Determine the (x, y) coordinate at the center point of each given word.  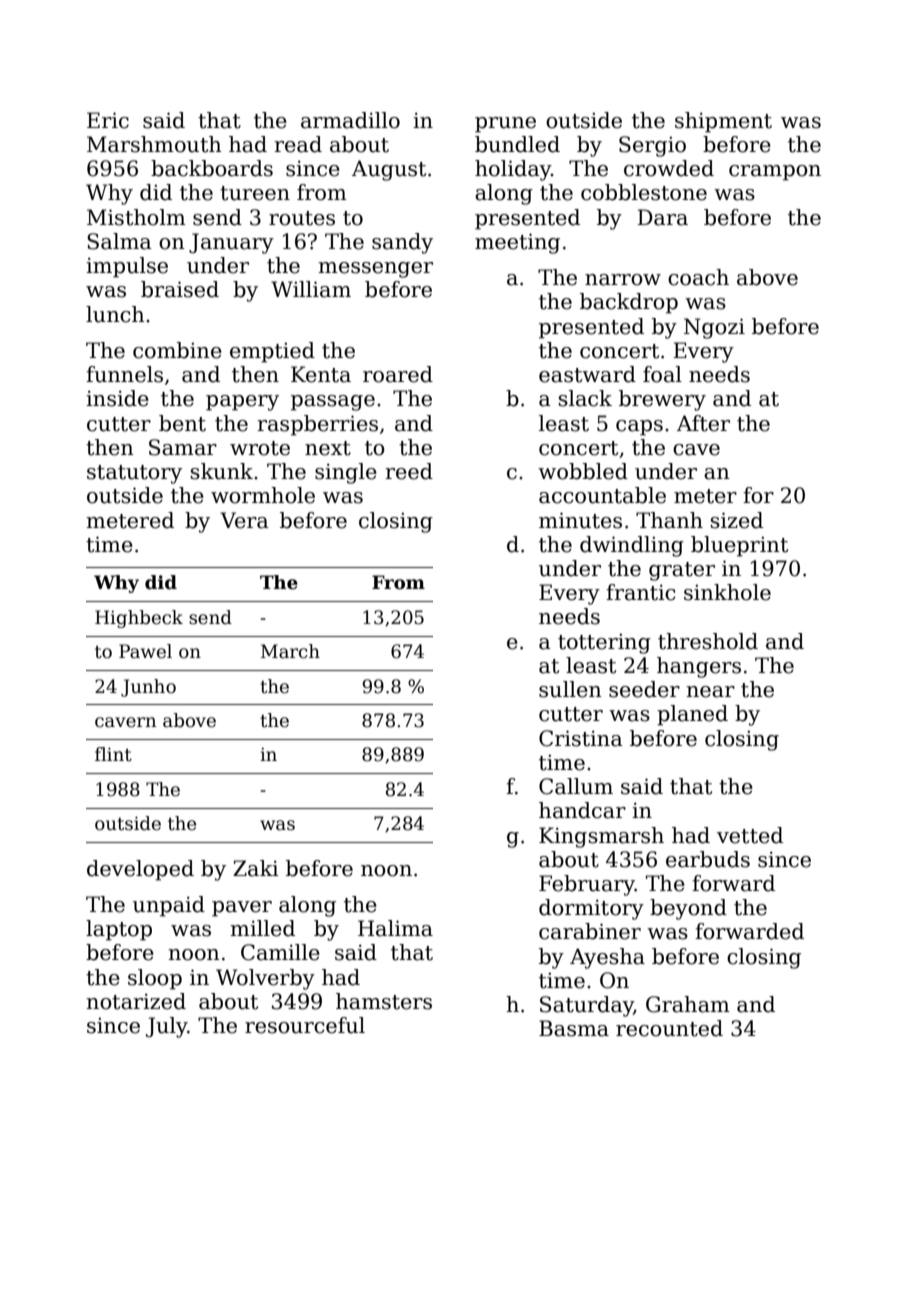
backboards (212, 168)
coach (698, 277)
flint (113, 754)
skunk (221, 471)
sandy (402, 243)
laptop (119, 930)
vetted (750, 835)
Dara (662, 217)
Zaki (256, 868)
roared (398, 374)
